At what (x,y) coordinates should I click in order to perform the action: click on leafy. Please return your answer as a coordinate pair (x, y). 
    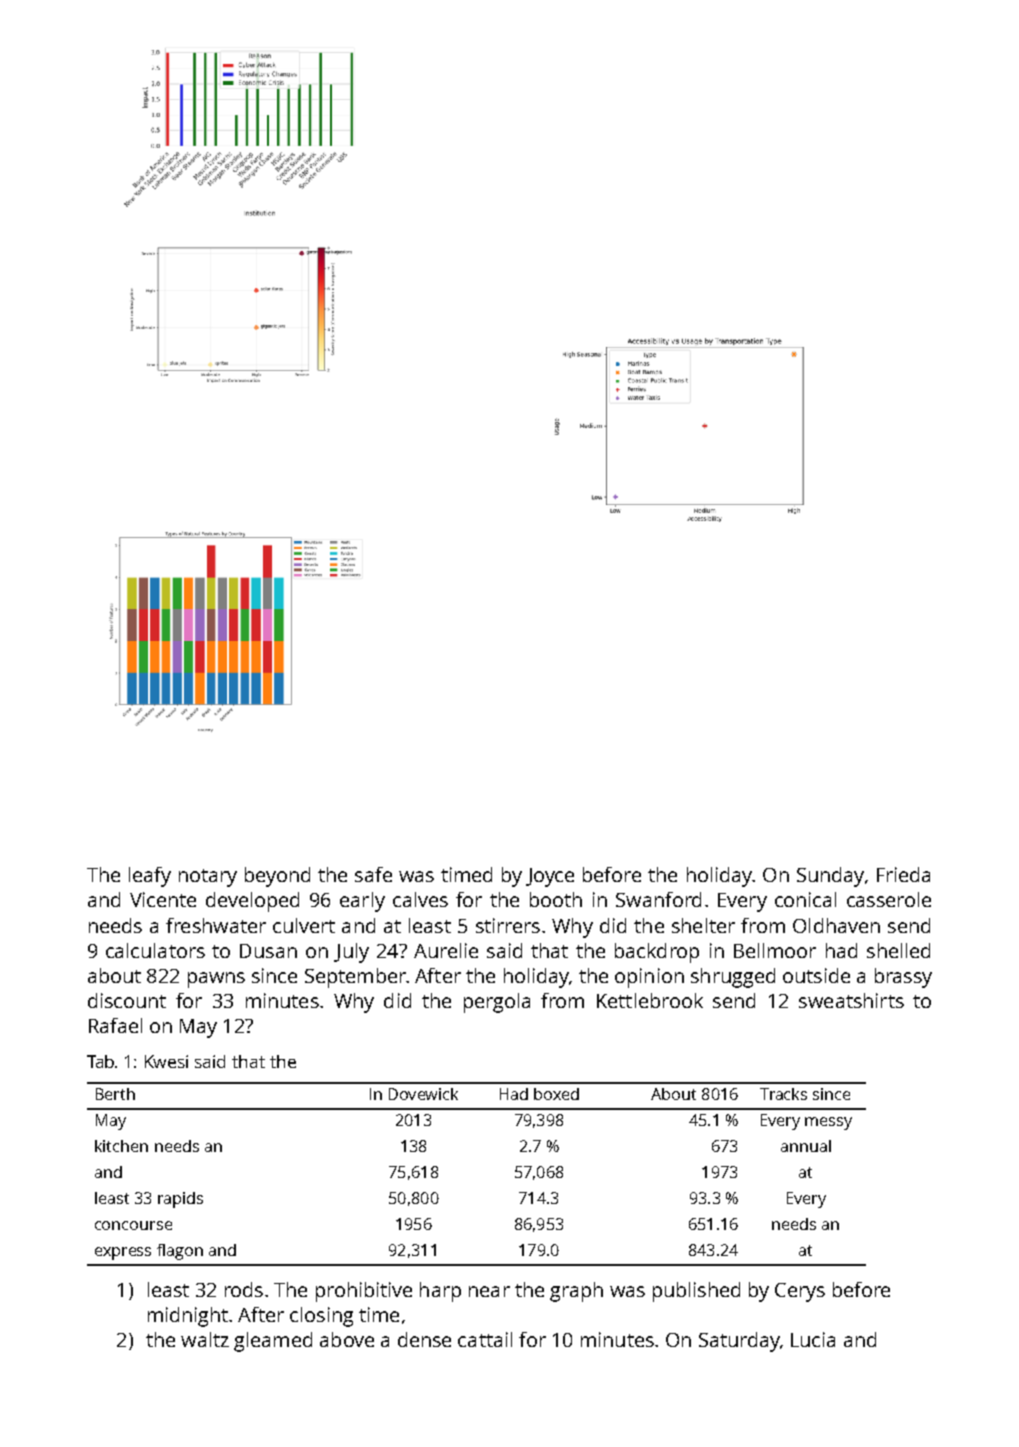
    Looking at the image, I should click on (150, 877).
